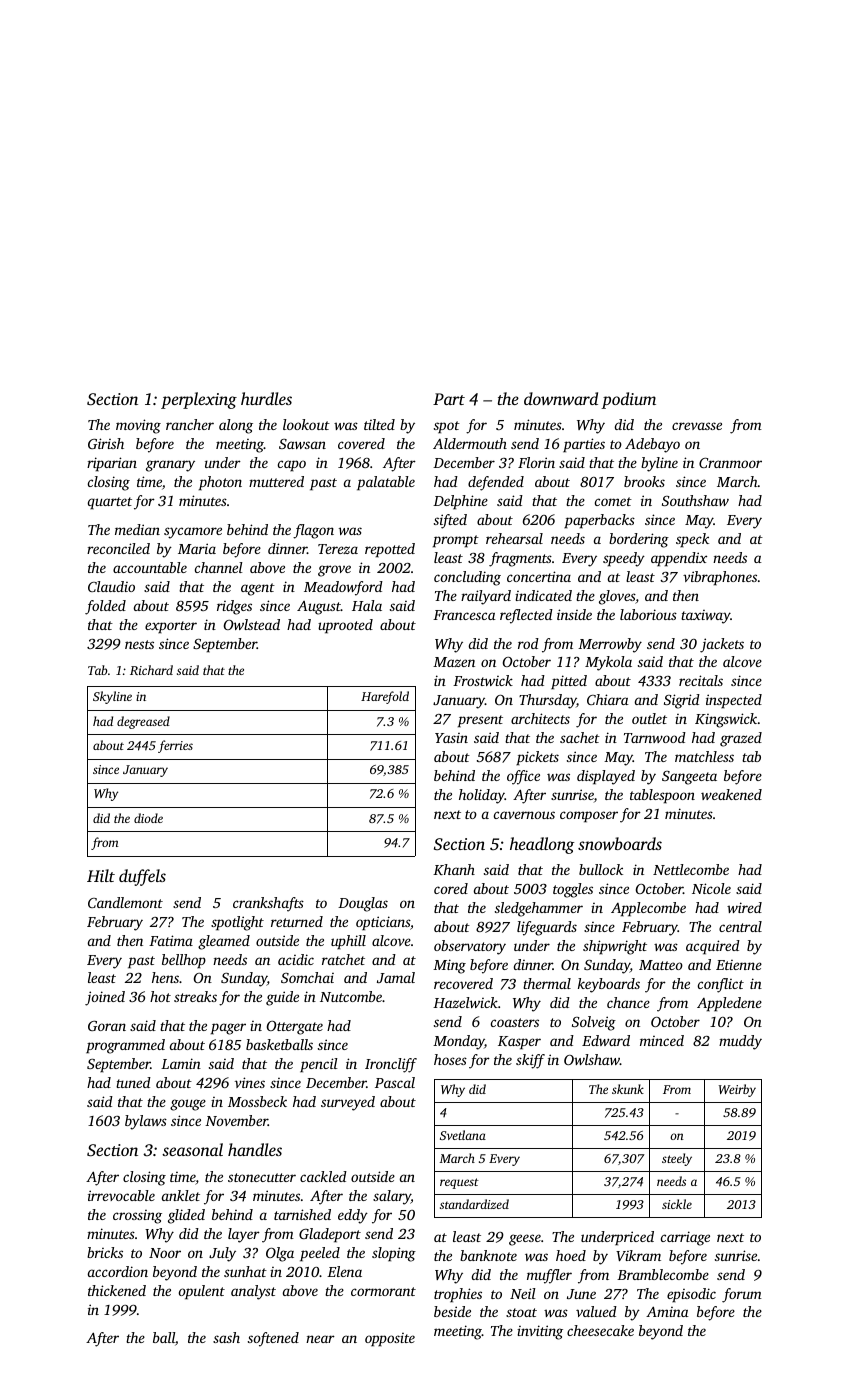  What do you see at coordinates (677, 1159) in the screenshot?
I see `steely` at bounding box center [677, 1159].
